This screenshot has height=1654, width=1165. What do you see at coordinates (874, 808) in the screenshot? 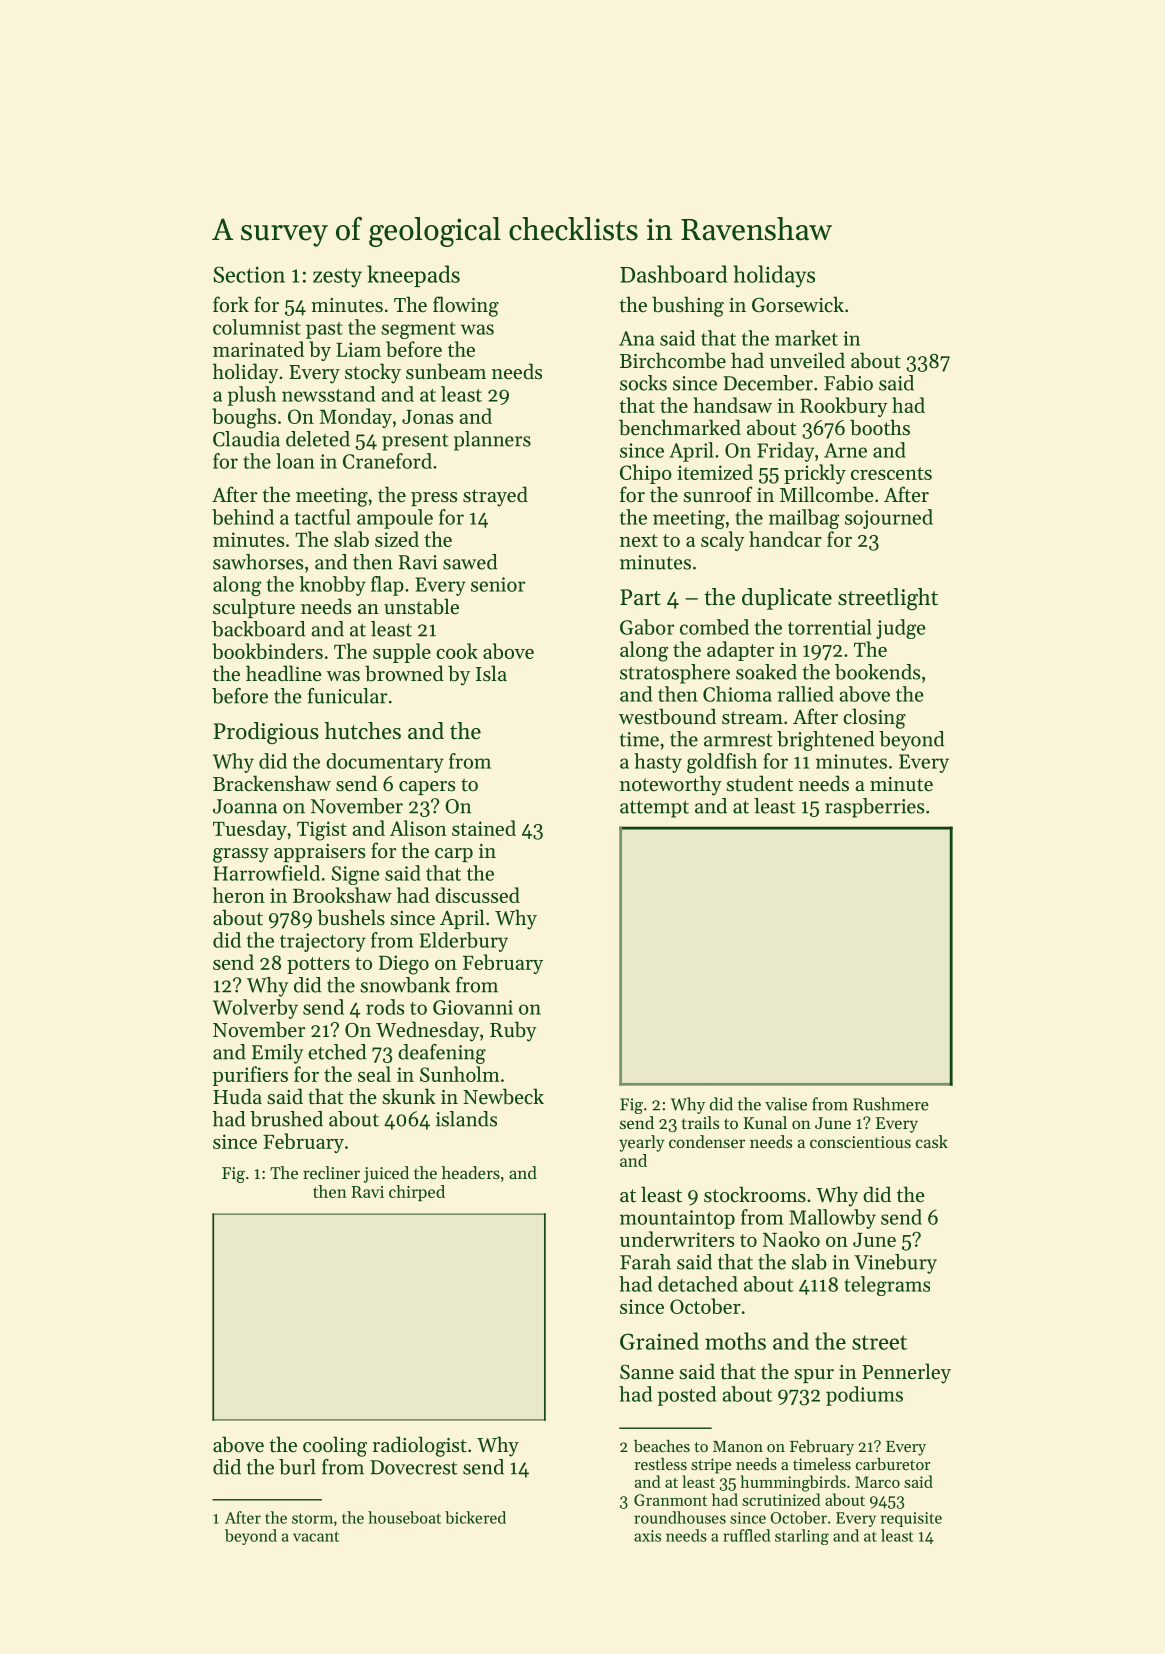
I see `raspberries` at bounding box center [874, 808].
